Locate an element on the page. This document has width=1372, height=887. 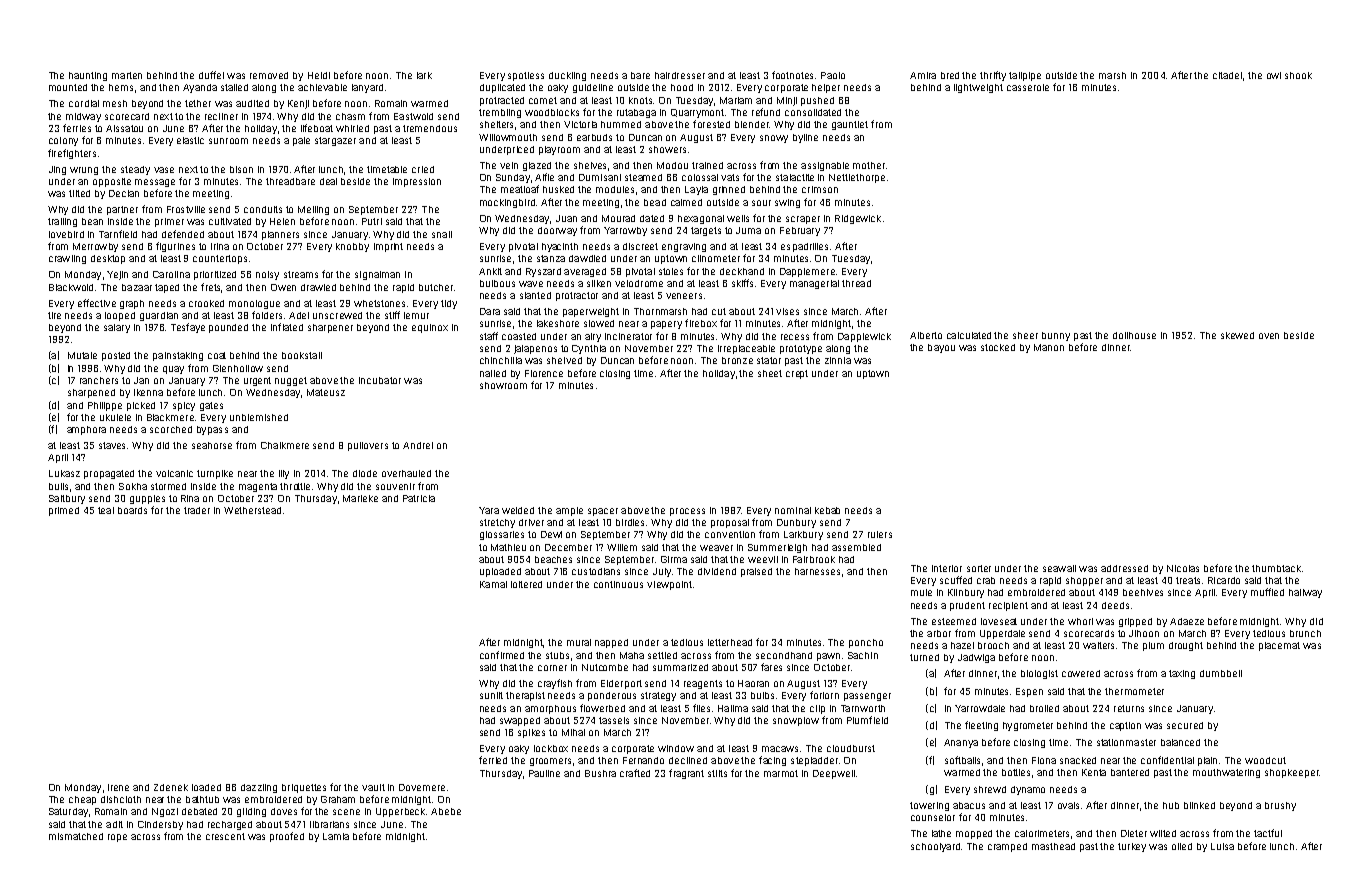
Kamal is located at coordinates (493, 584).
